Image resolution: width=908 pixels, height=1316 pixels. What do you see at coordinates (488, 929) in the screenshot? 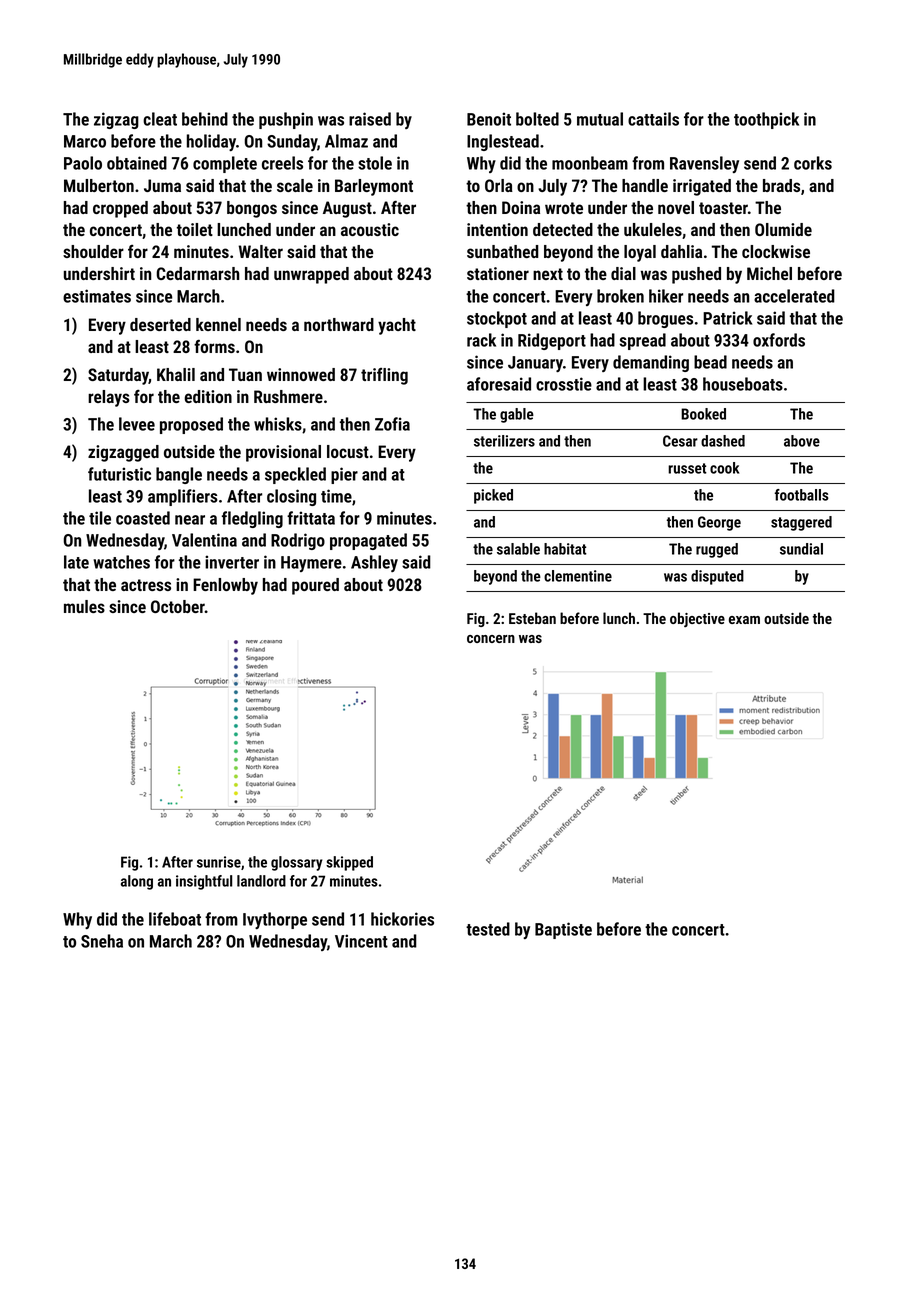
I see `tested` at bounding box center [488, 929].
